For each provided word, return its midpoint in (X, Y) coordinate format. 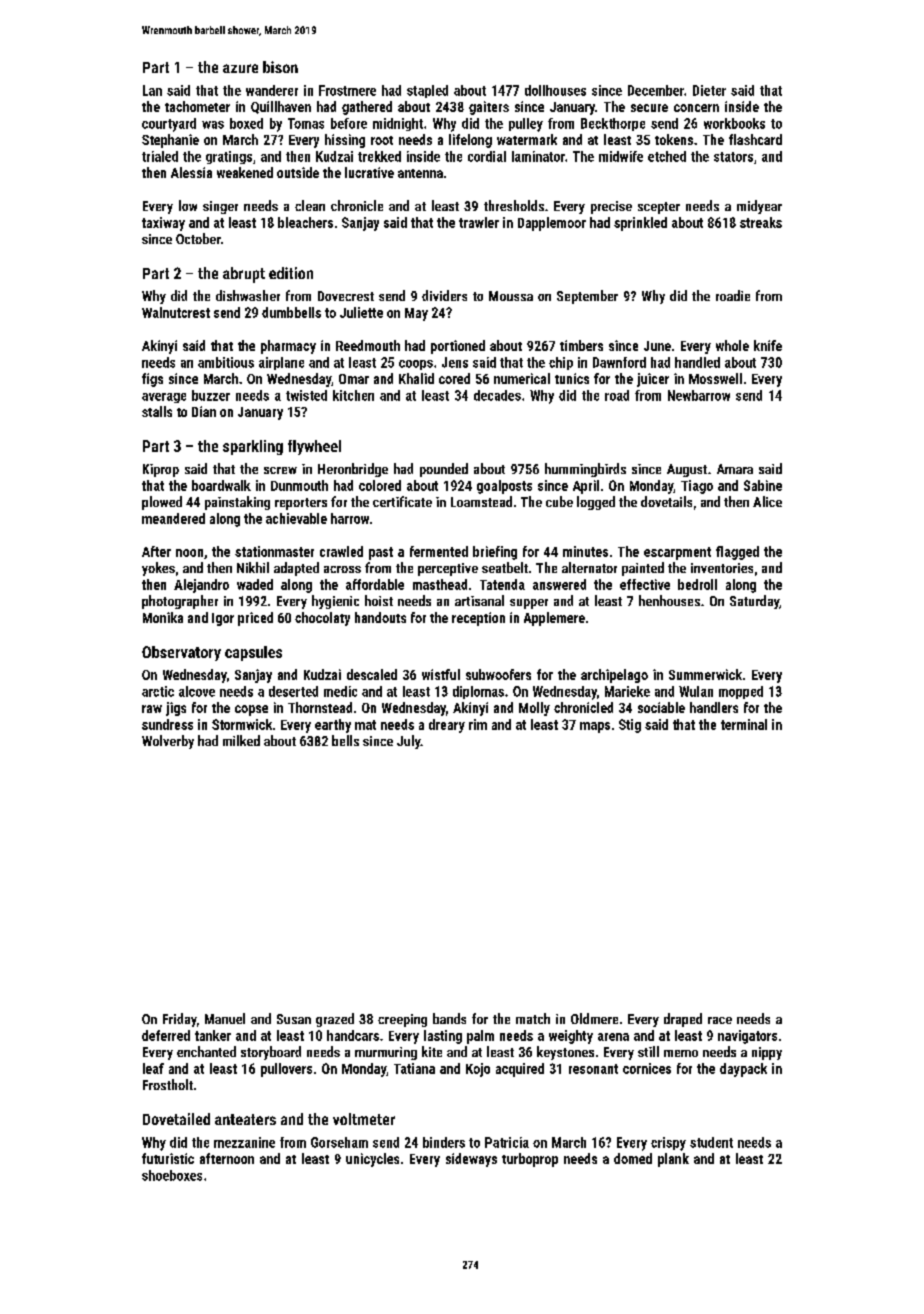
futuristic (168, 1158)
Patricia (507, 1142)
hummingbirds (585, 470)
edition (291, 273)
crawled (341, 551)
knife (768, 345)
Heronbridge (353, 470)
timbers (581, 345)
